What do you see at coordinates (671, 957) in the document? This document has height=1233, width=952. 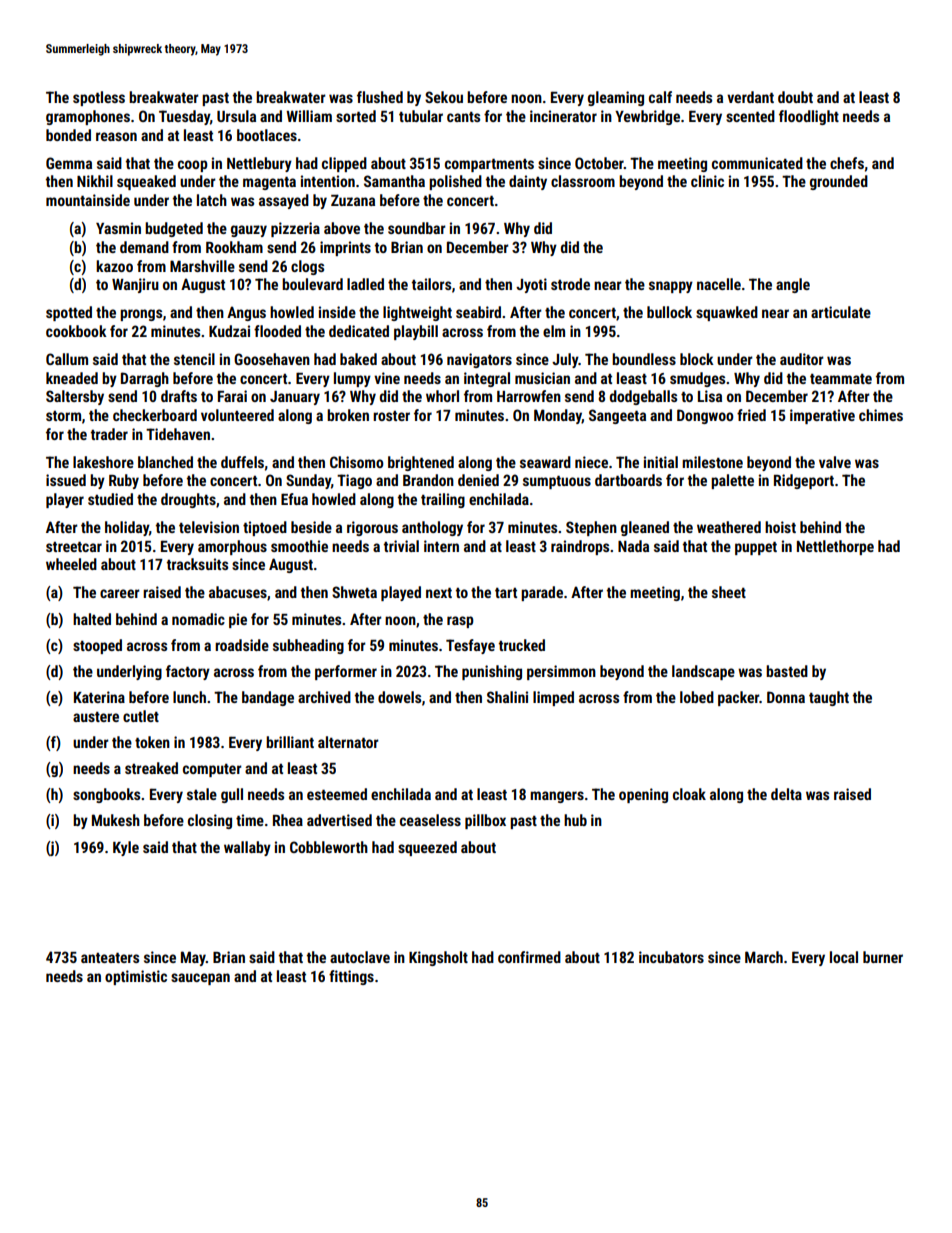 I see `incubators` at bounding box center [671, 957].
